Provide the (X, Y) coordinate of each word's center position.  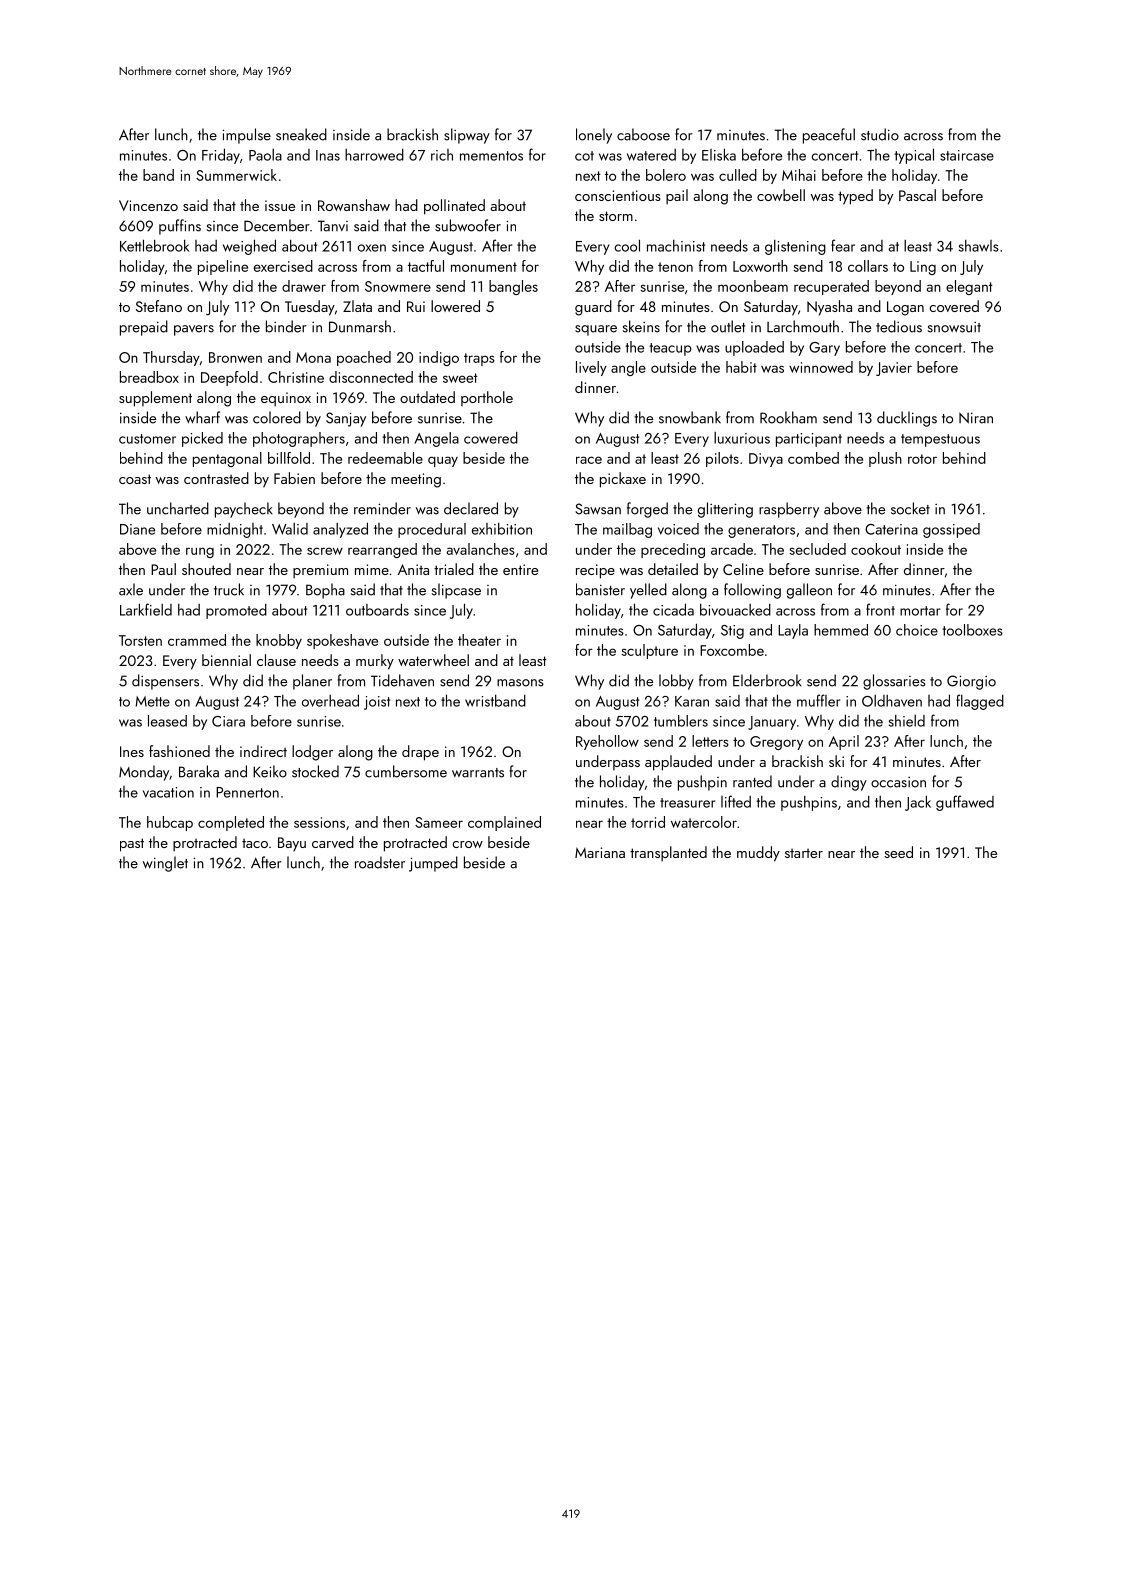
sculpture (649, 651)
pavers (194, 330)
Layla (793, 631)
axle (131, 589)
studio (880, 134)
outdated (427, 397)
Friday (221, 156)
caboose (643, 134)
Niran (976, 418)
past (132, 845)
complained (504, 823)
